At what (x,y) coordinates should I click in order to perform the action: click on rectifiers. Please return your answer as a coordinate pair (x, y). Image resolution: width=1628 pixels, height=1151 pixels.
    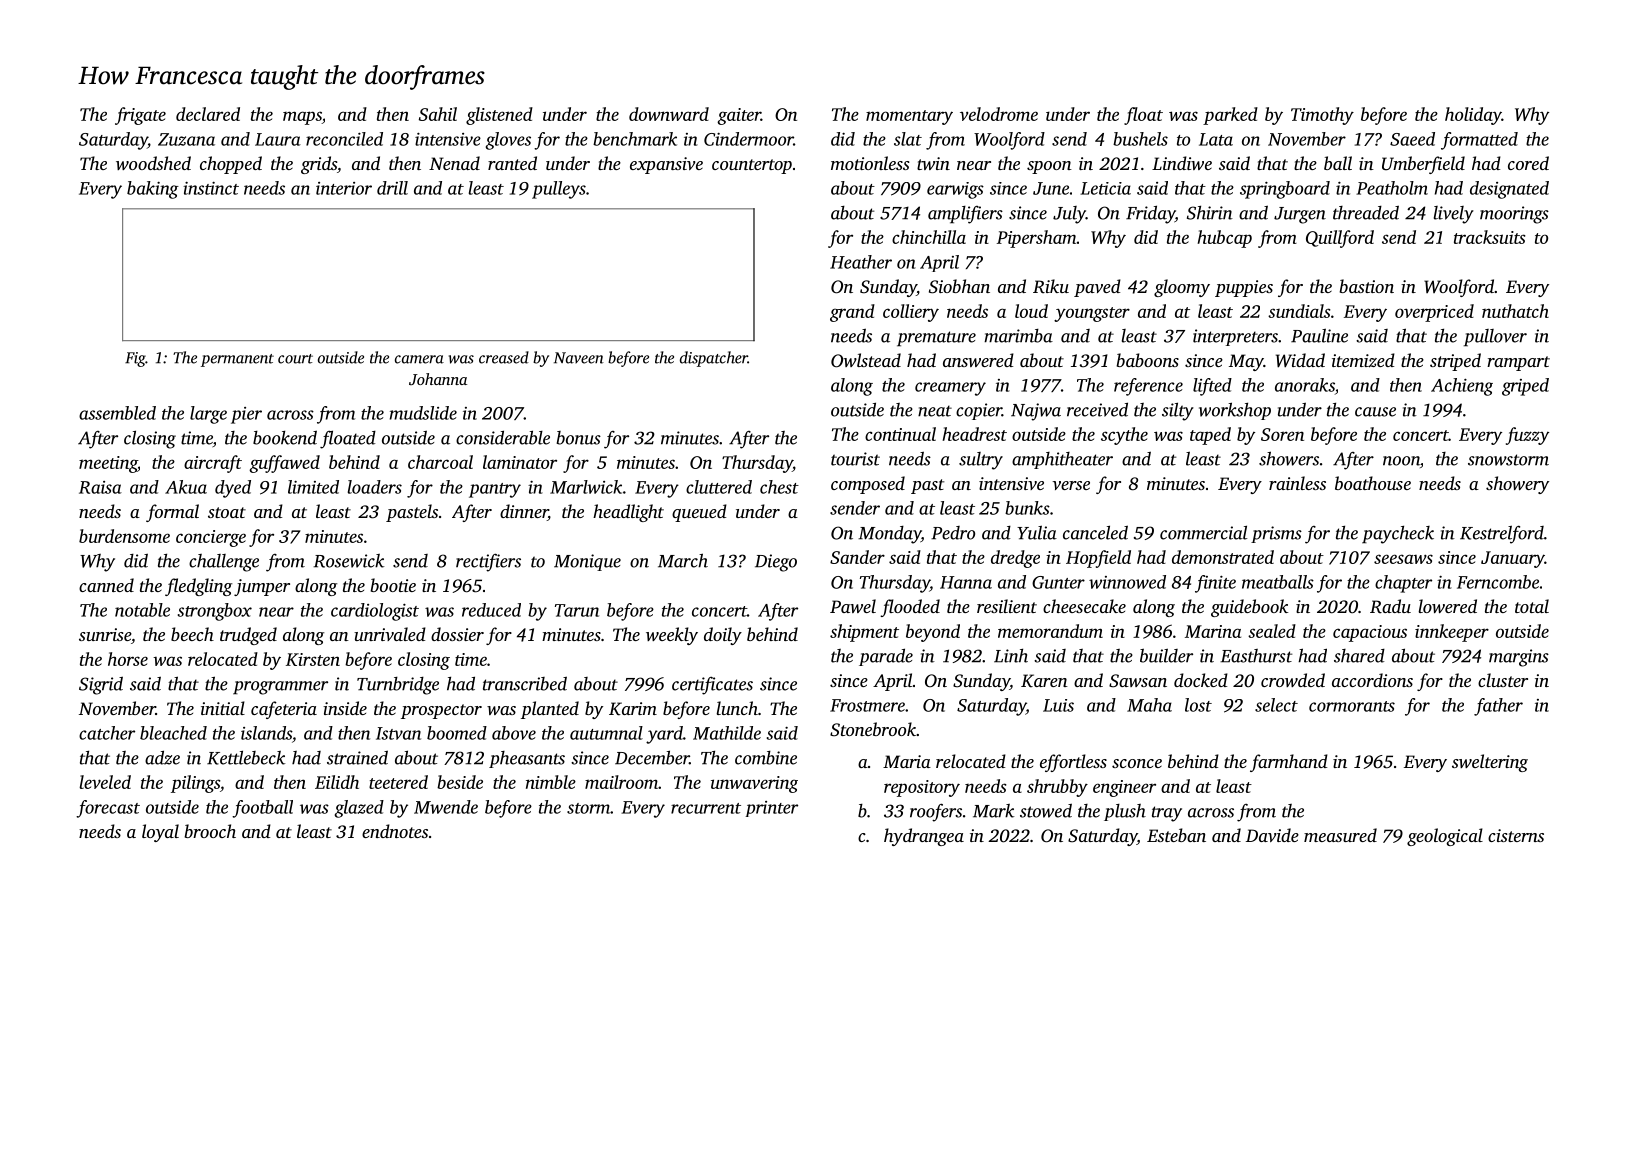
    Looking at the image, I should click on (488, 562).
